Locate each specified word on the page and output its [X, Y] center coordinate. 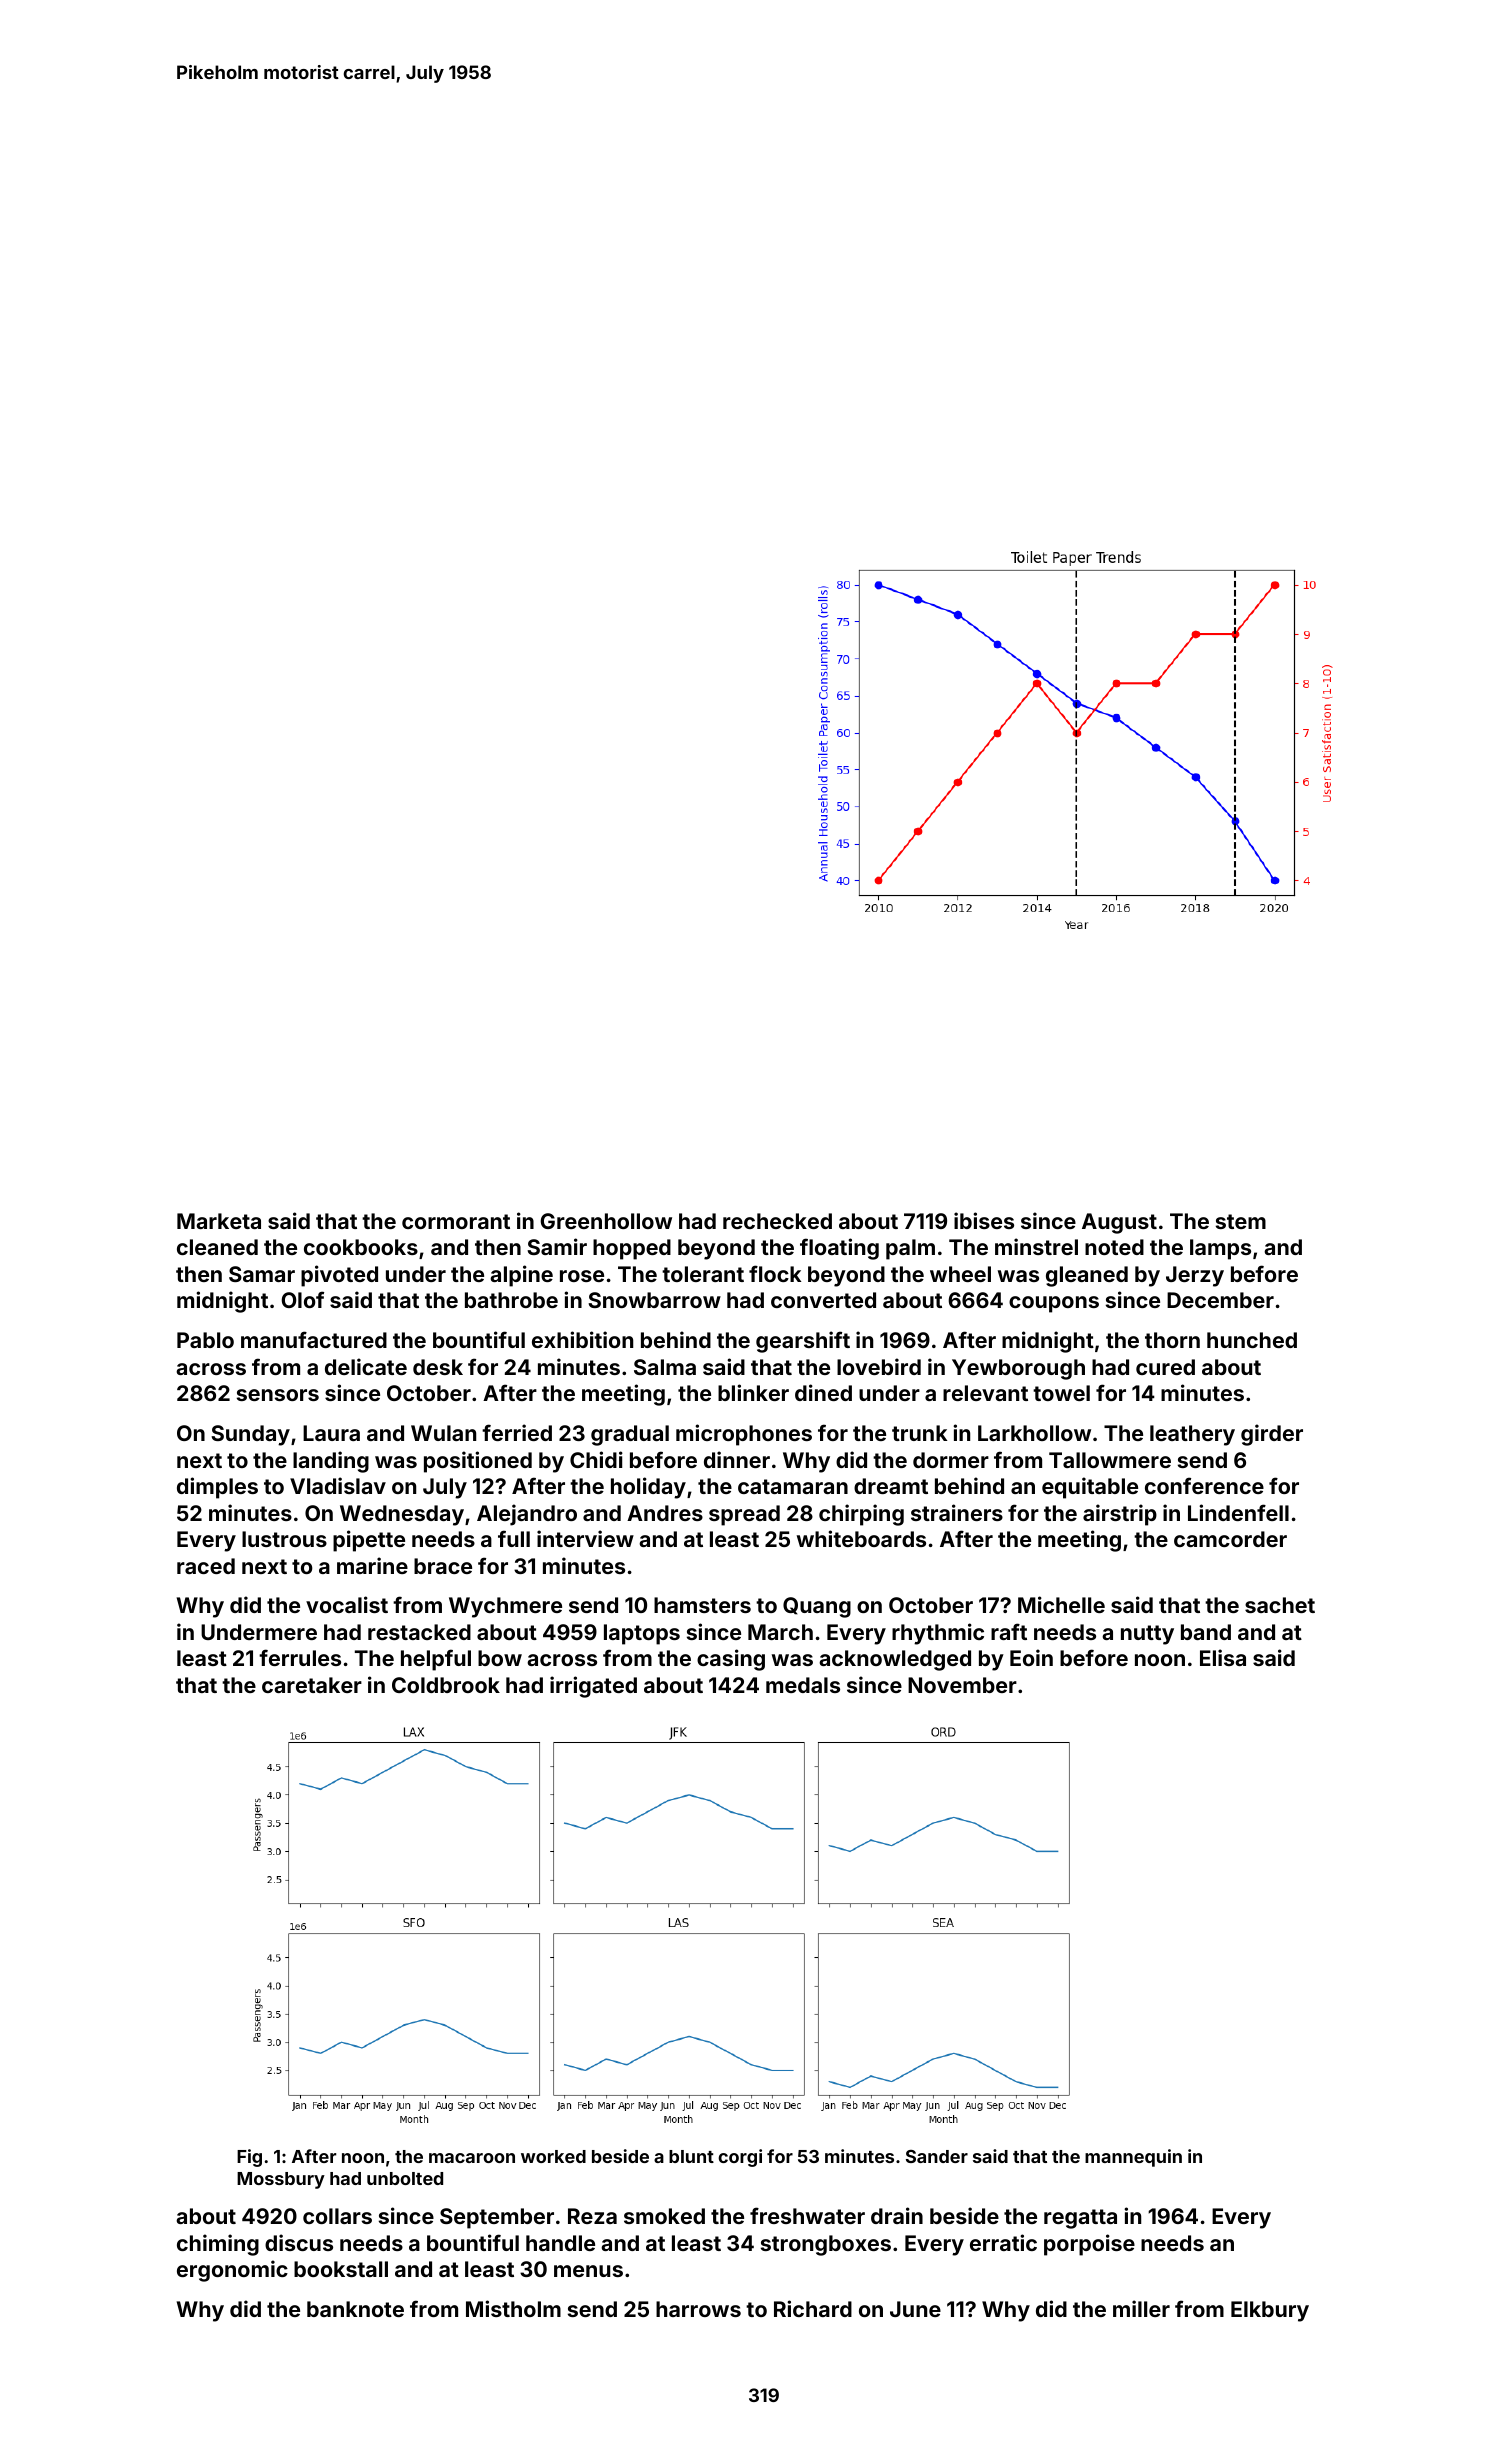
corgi [740, 2158]
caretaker [312, 1685]
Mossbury [281, 2180]
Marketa [219, 1221]
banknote [355, 2309]
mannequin [1133, 2158]
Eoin [1031, 1657]
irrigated [593, 1687]
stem [1241, 1221]
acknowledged [895, 1660]
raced [206, 1566]
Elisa [1223, 1657]
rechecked [777, 1221]
